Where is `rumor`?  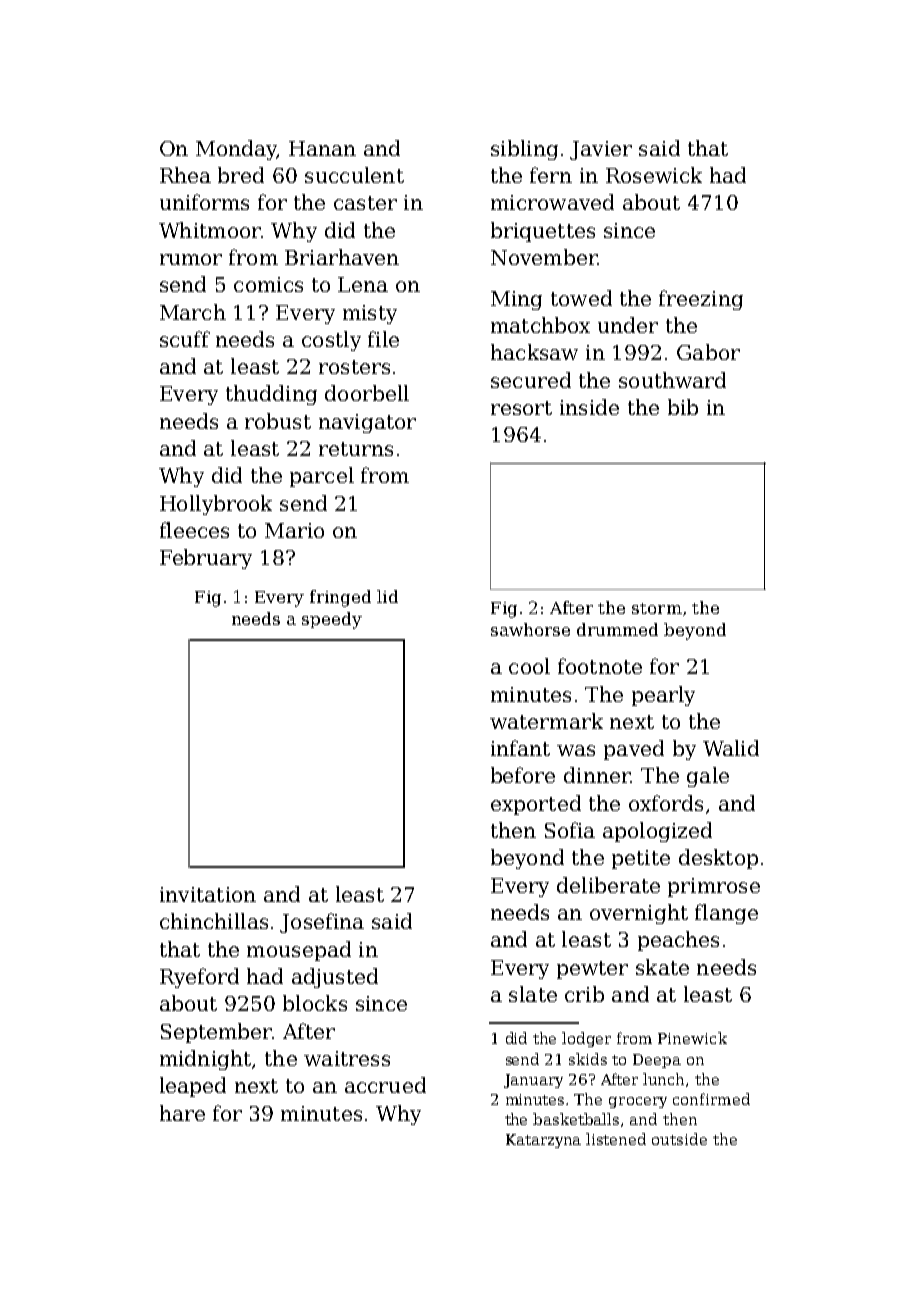
rumor is located at coordinates (191, 259).
